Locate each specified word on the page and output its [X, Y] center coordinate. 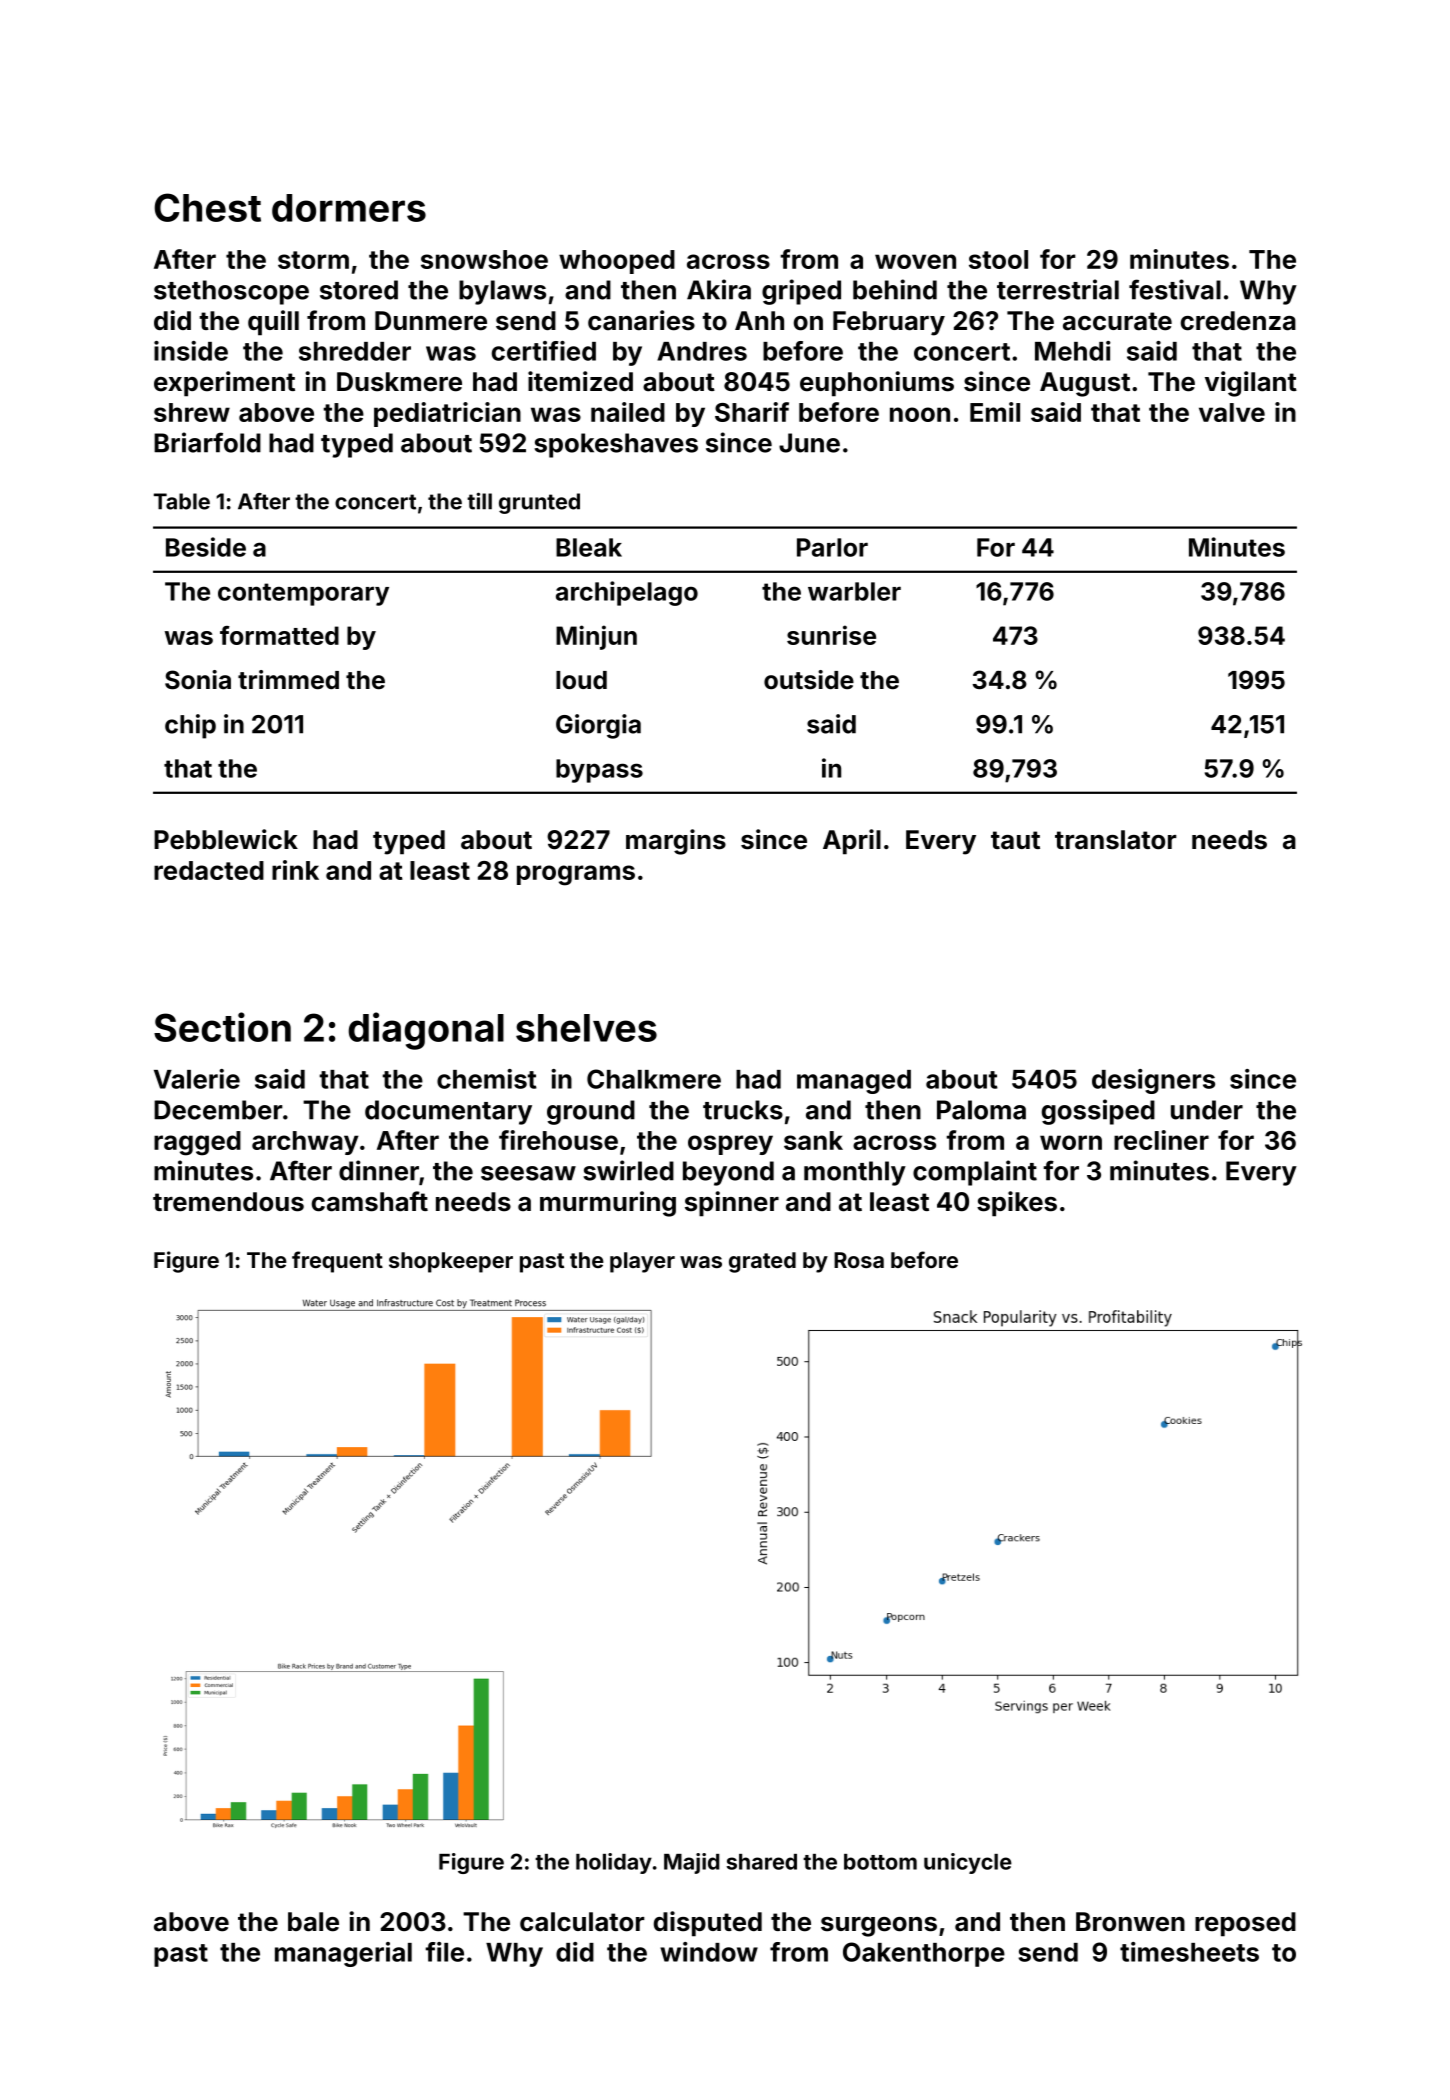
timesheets [1189, 1952]
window [709, 1952]
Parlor [832, 547]
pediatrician [447, 414]
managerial [343, 1954]
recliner [1161, 1140]
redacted [209, 870]
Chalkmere [654, 1079]
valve [1232, 412]
